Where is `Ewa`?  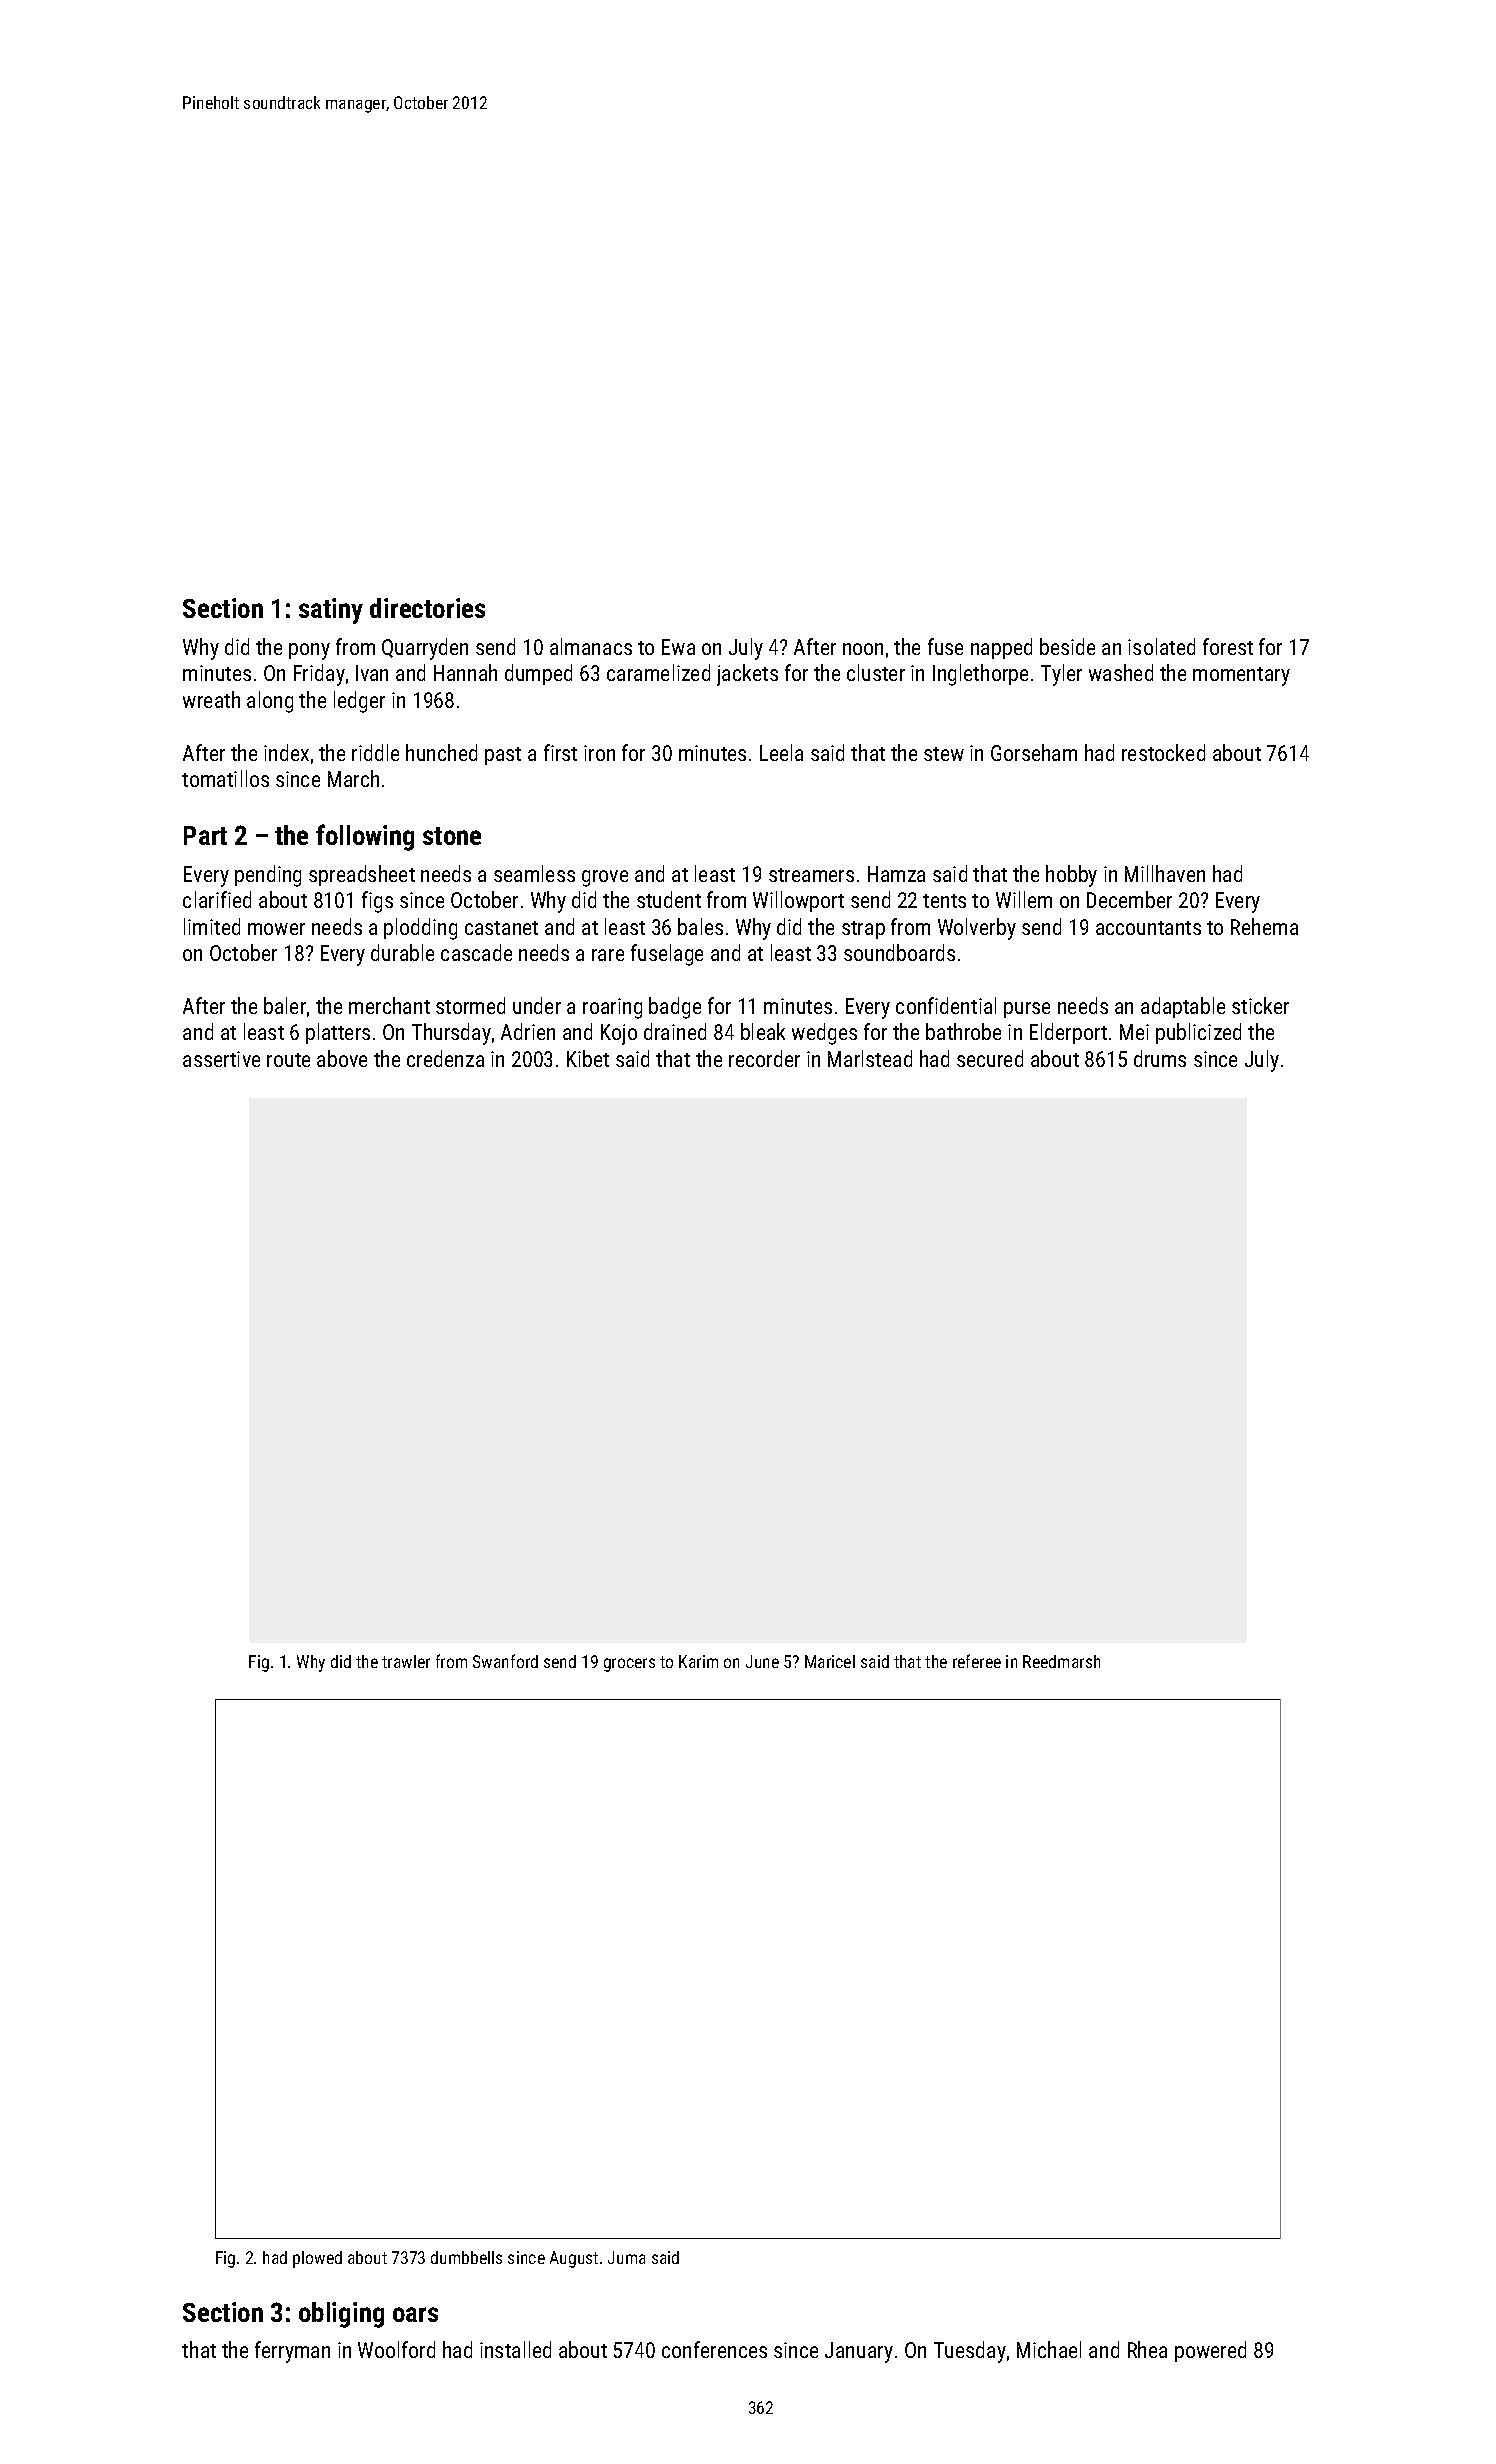 Ewa is located at coordinates (678, 647).
